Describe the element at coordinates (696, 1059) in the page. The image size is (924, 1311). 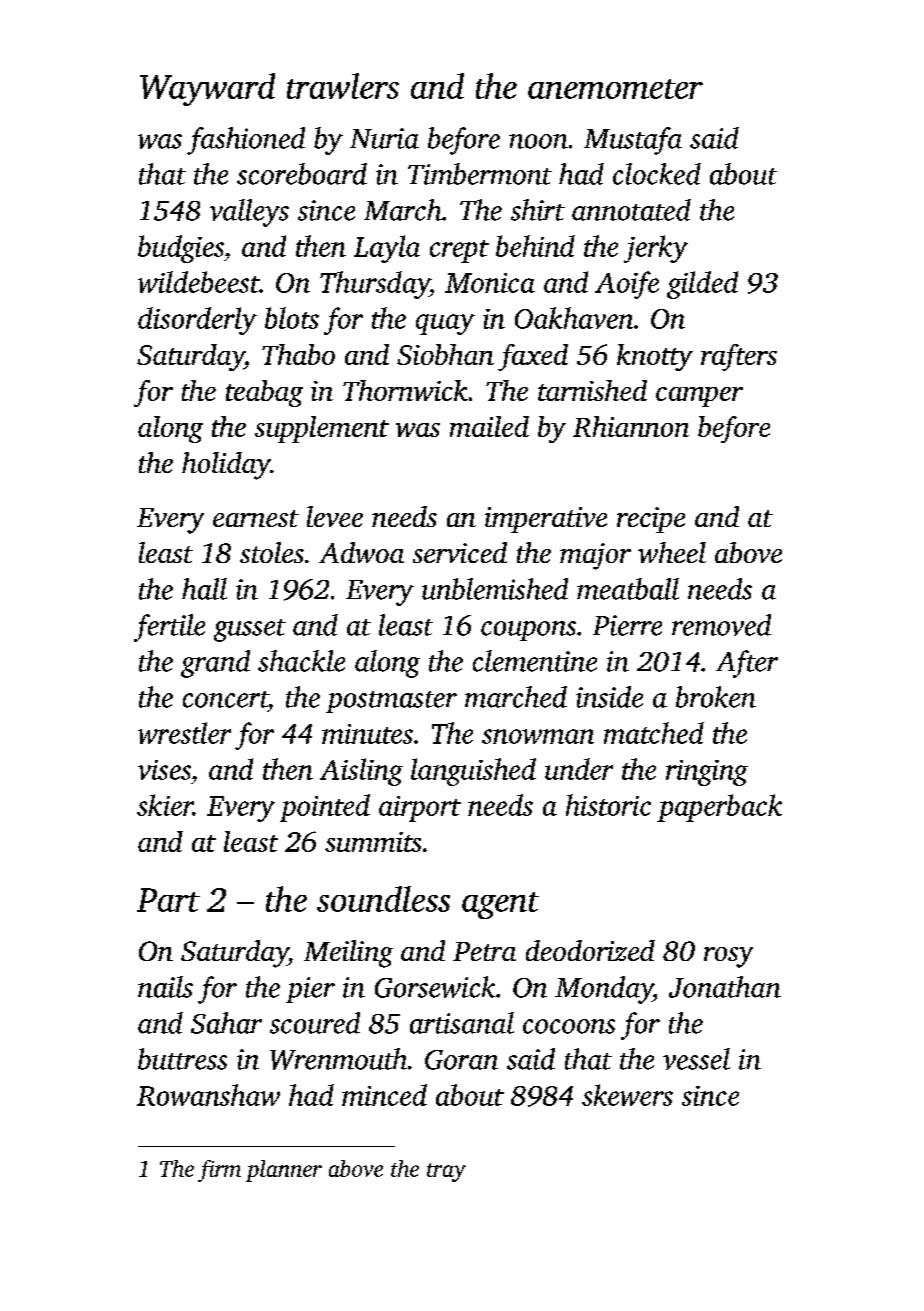
I see `vessel` at that location.
